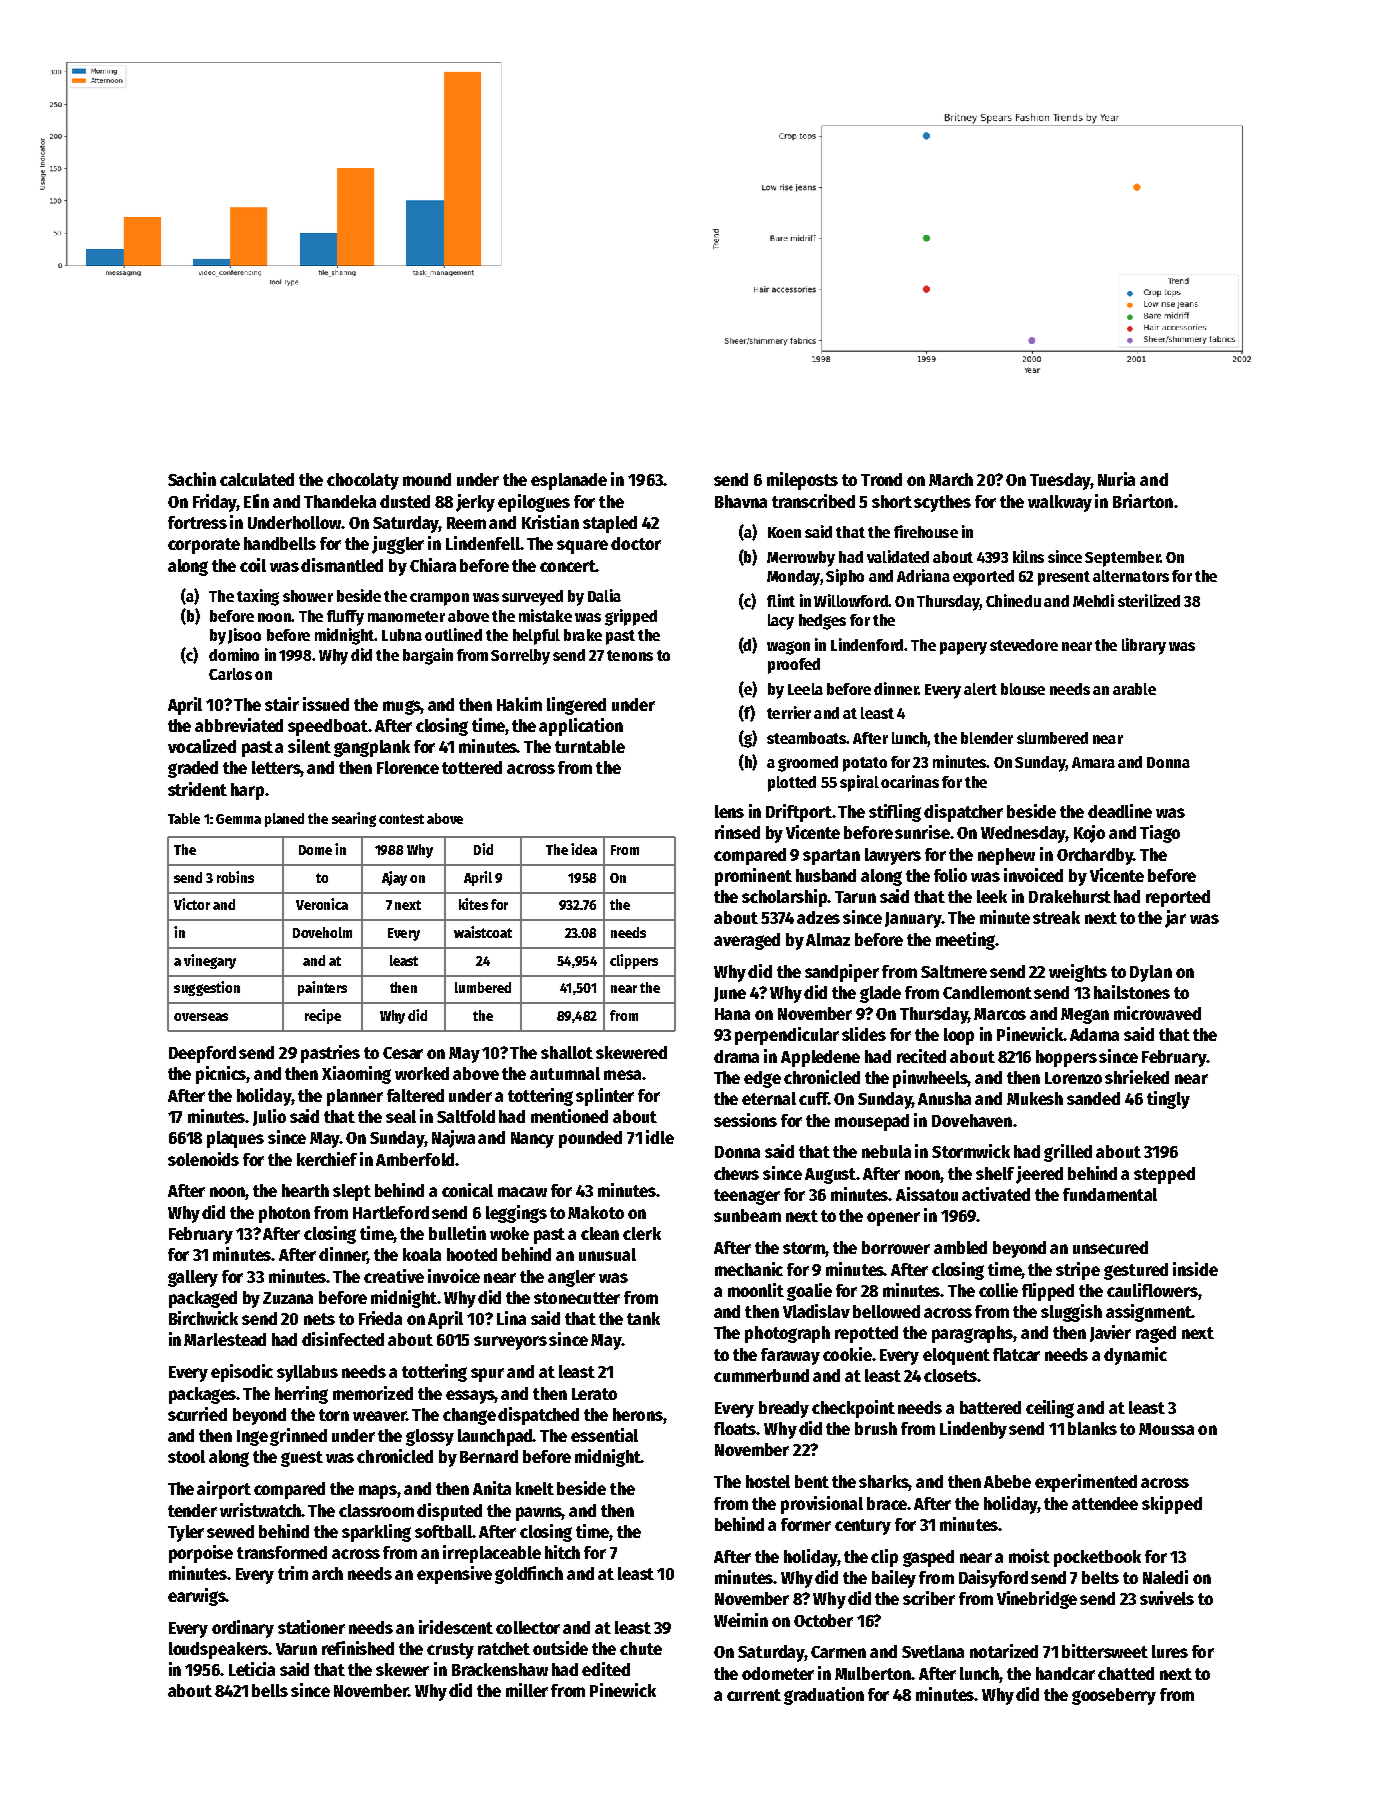 This page has height=1797, width=1389. Describe the element at coordinates (322, 932) in the page. I see `Doveholm` at that location.
